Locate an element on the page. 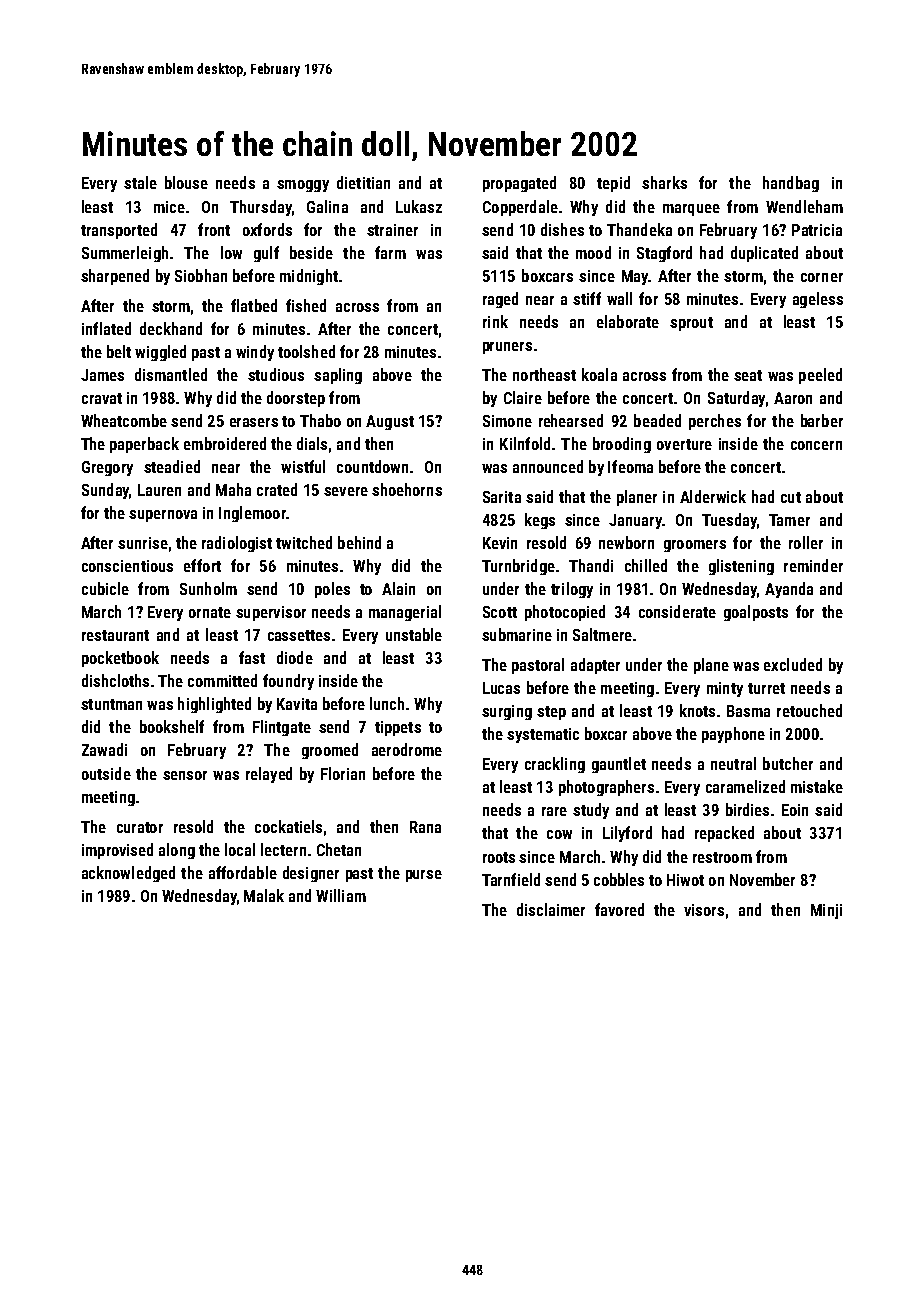 This document has width=924, height=1308. sensor is located at coordinates (185, 775).
